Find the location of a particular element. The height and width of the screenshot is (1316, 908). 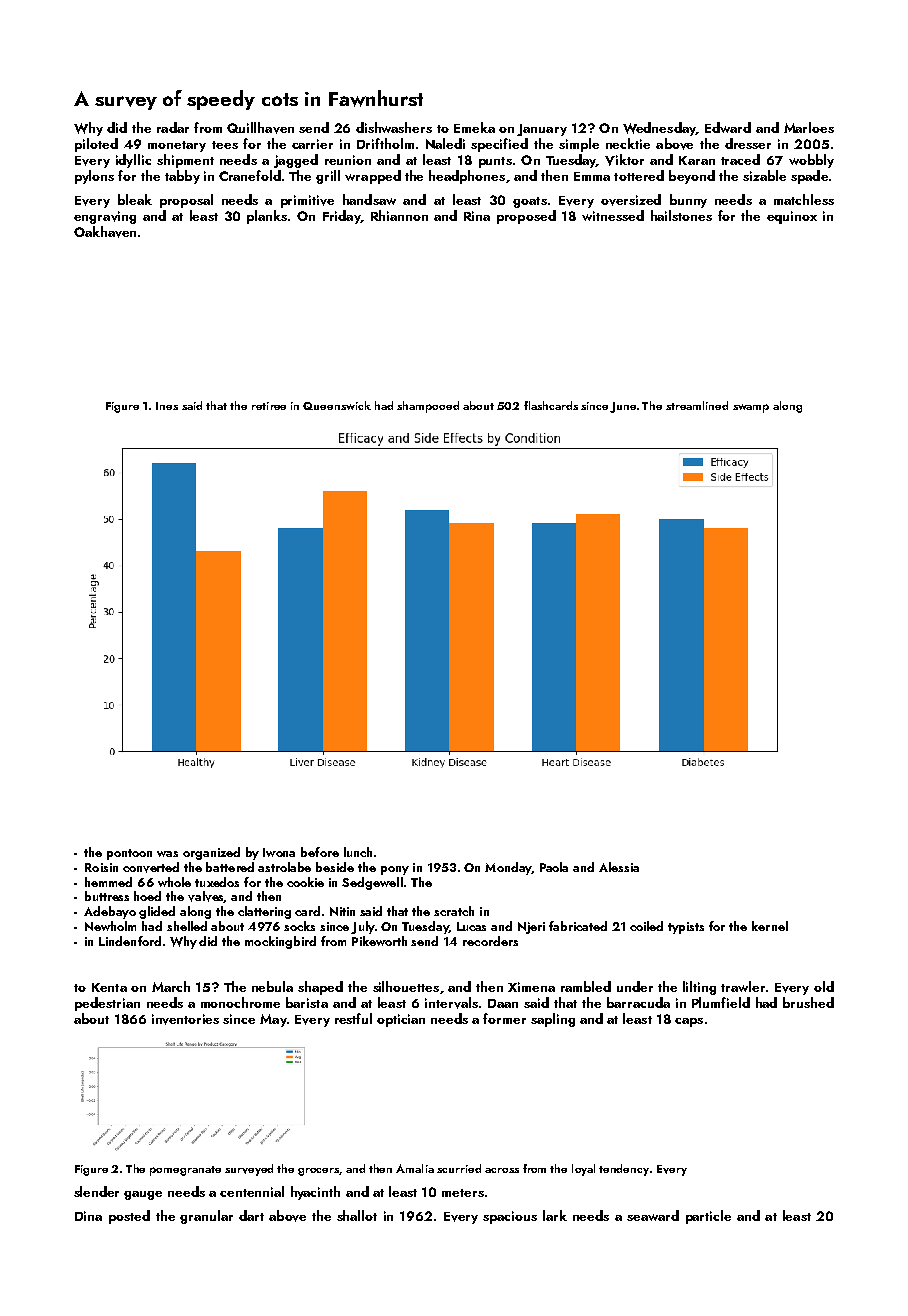

restful is located at coordinates (353, 1018).
